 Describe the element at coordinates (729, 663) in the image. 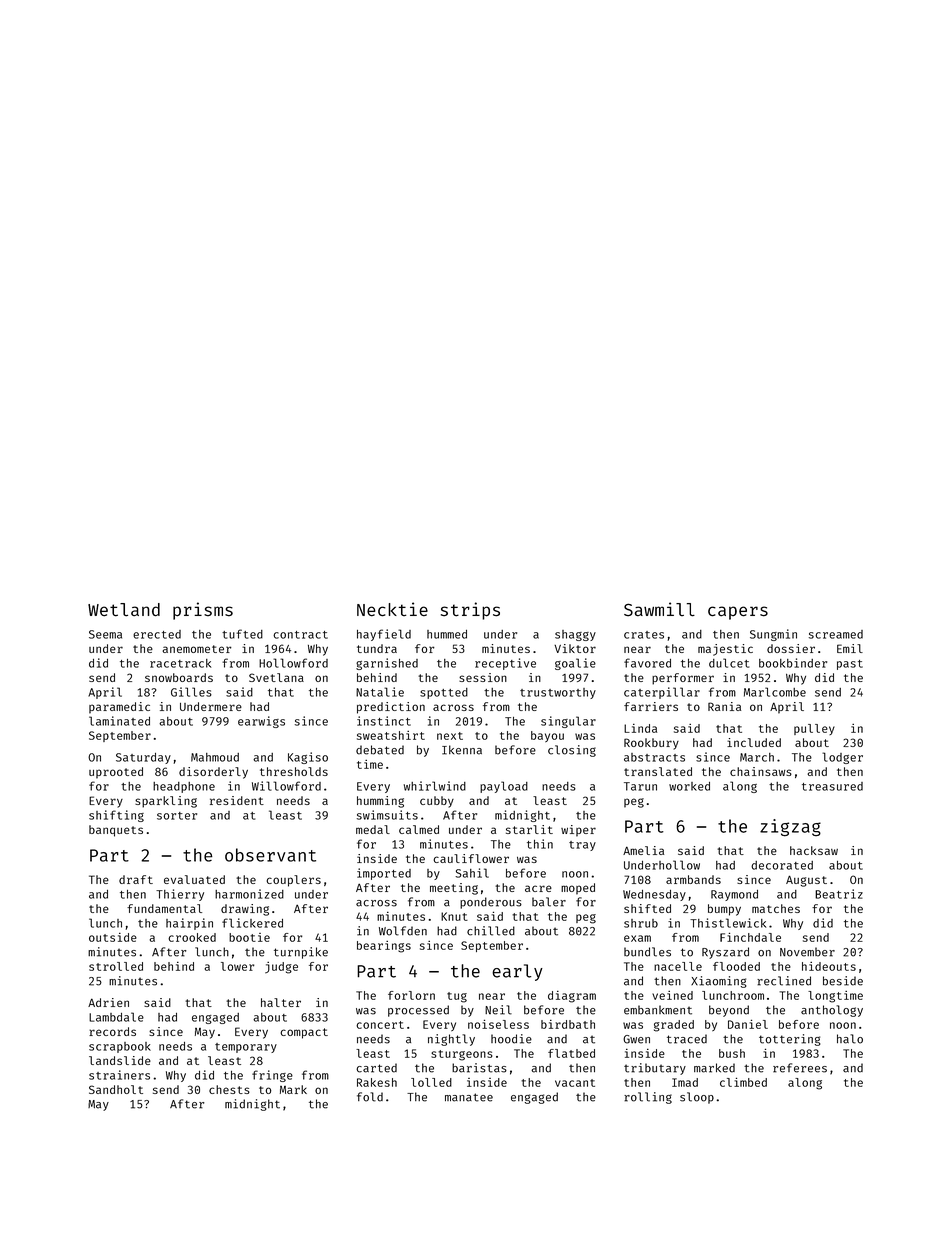

I see `dulcet` at that location.
